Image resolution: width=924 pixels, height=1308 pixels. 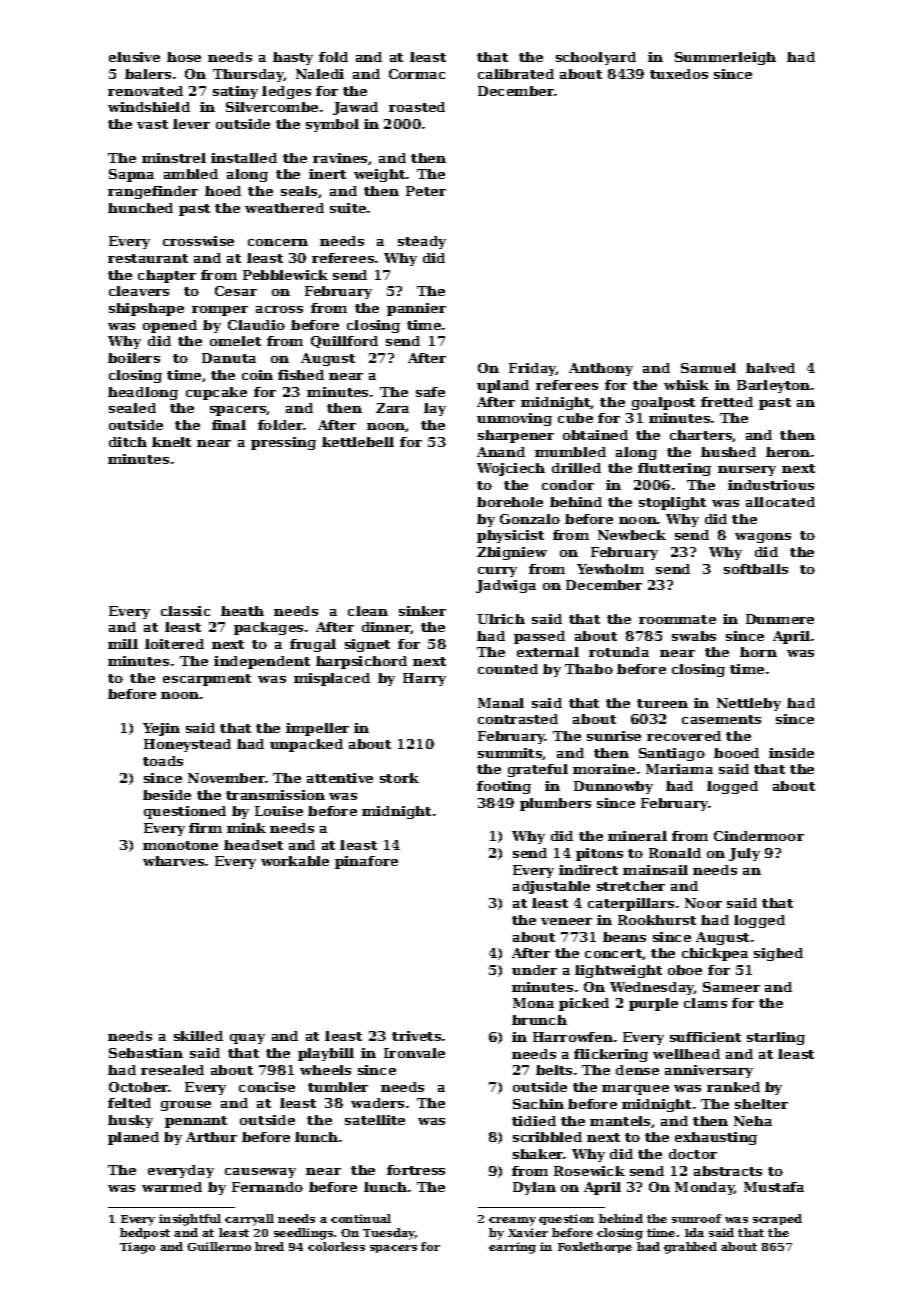 I want to click on Summerleigh, so click(x=725, y=58).
